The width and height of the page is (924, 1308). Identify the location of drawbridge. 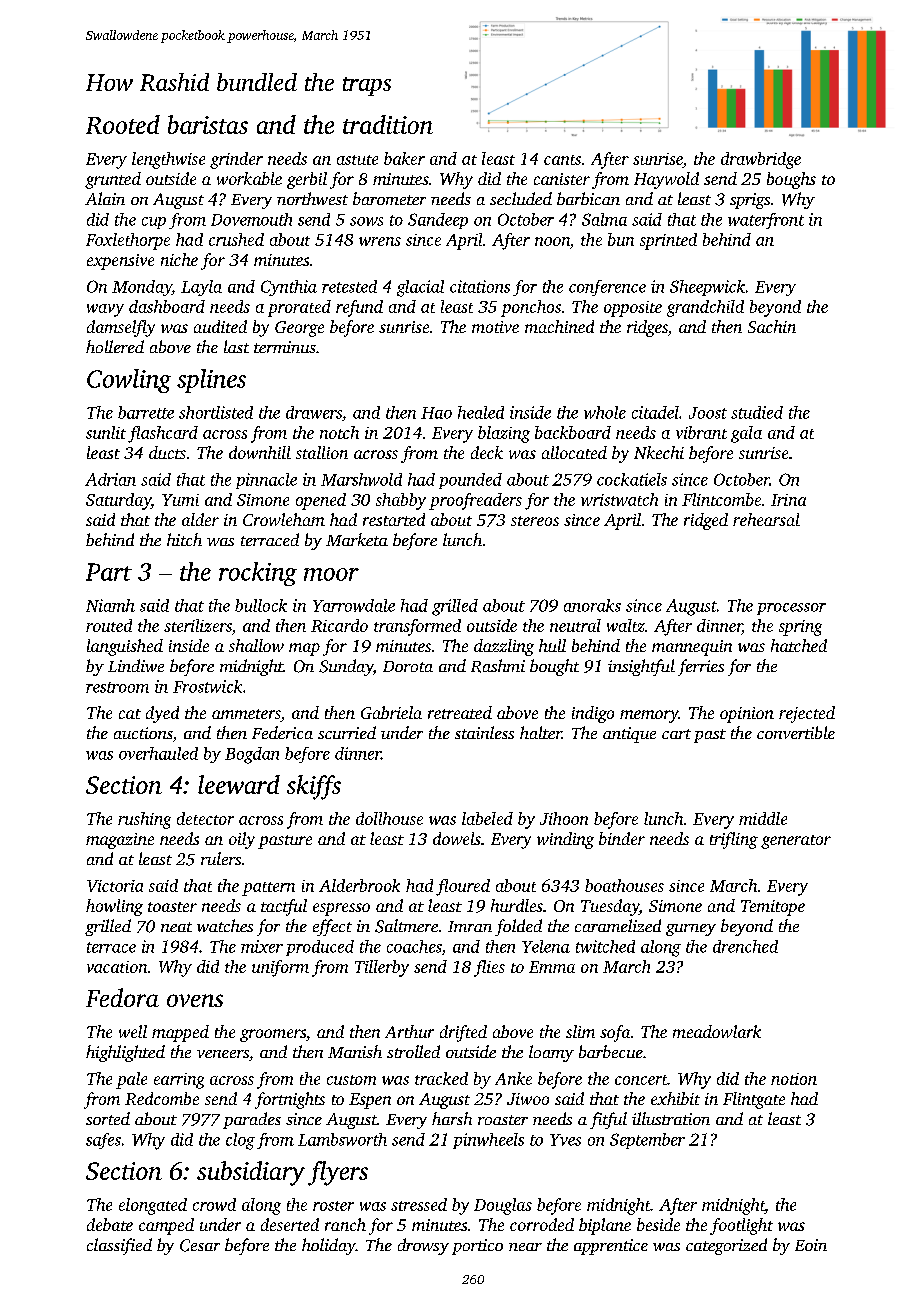
(761, 160).
